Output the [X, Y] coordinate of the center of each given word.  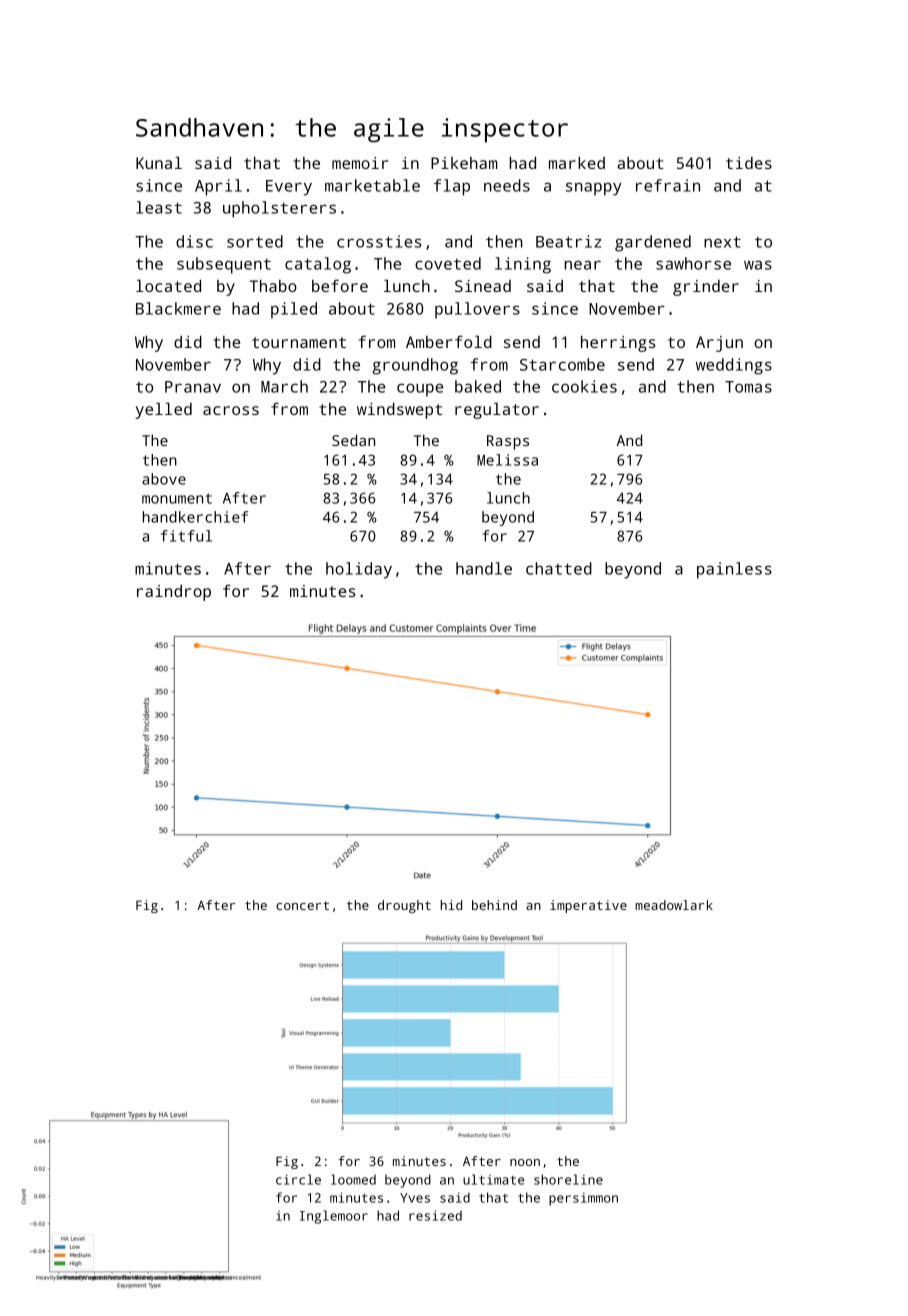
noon [525, 1162]
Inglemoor [334, 1217]
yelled [163, 411]
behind [494, 905]
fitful [186, 536]
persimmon [583, 1199]
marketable [372, 185]
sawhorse [693, 263]
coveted [448, 263]
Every [289, 188]
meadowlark [674, 905]
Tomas [748, 387]
